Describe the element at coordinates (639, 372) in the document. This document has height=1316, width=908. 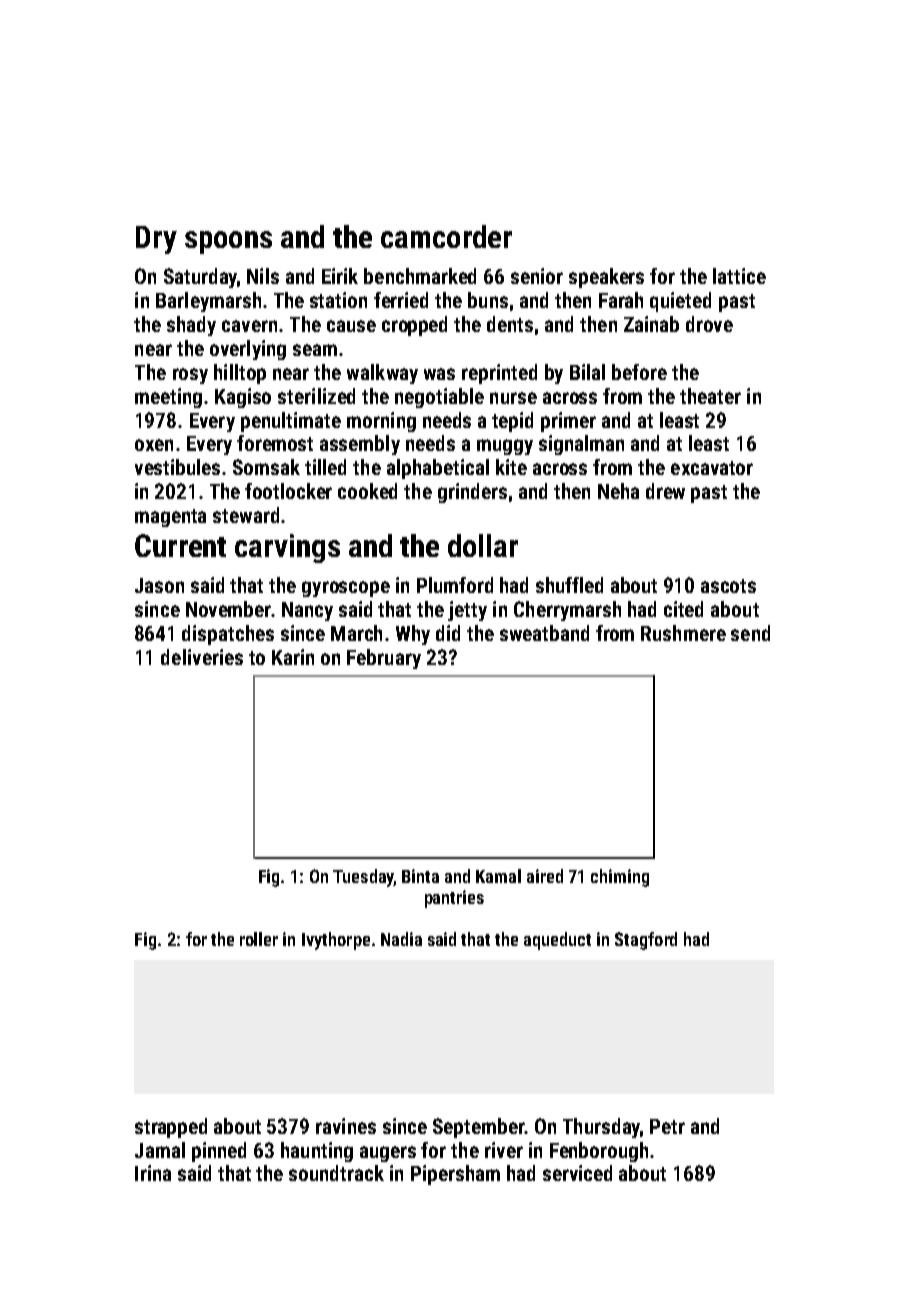
I see `before` at that location.
